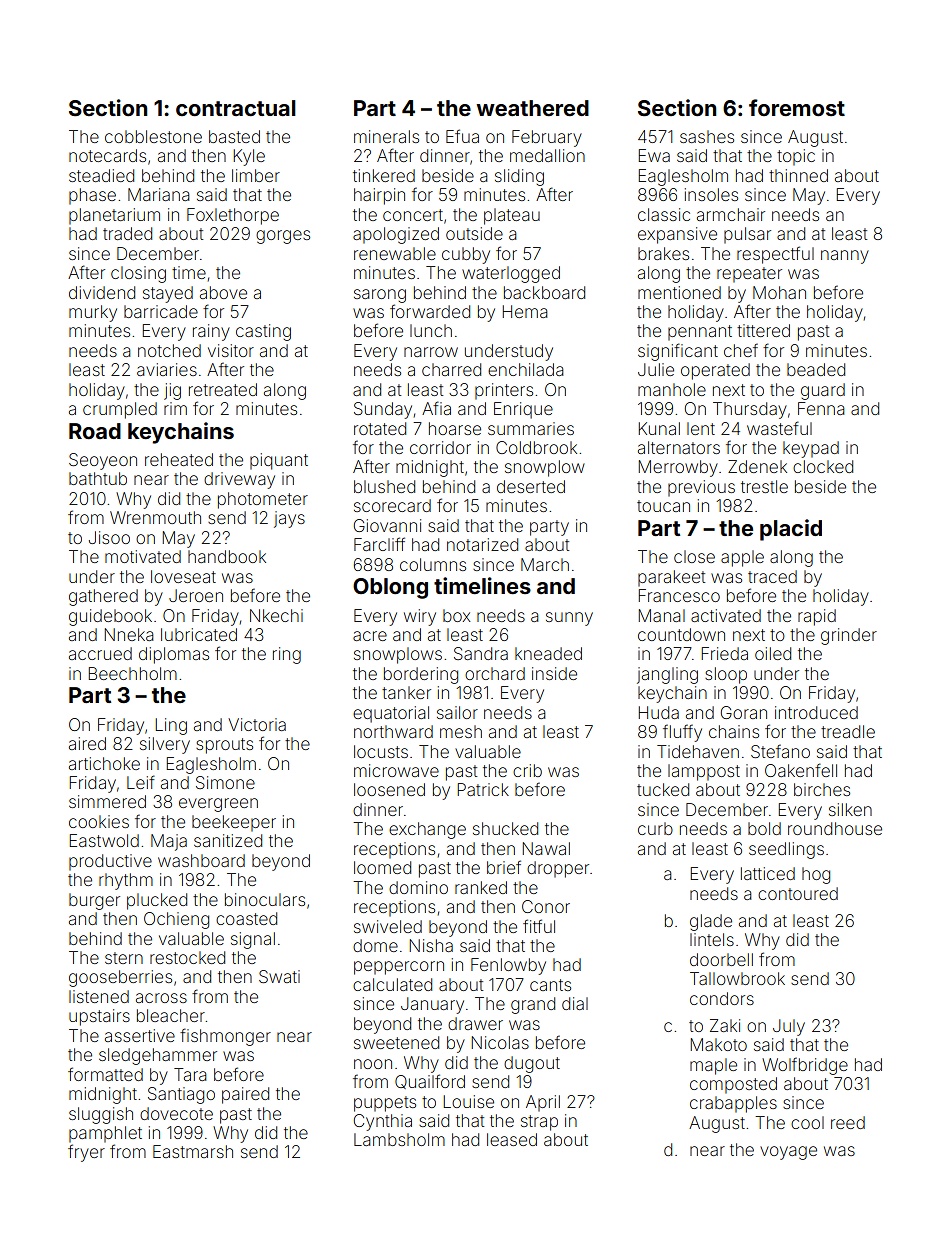  What do you see at coordinates (256, 175) in the document?
I see `limber` at bounding box center [256, 175].
